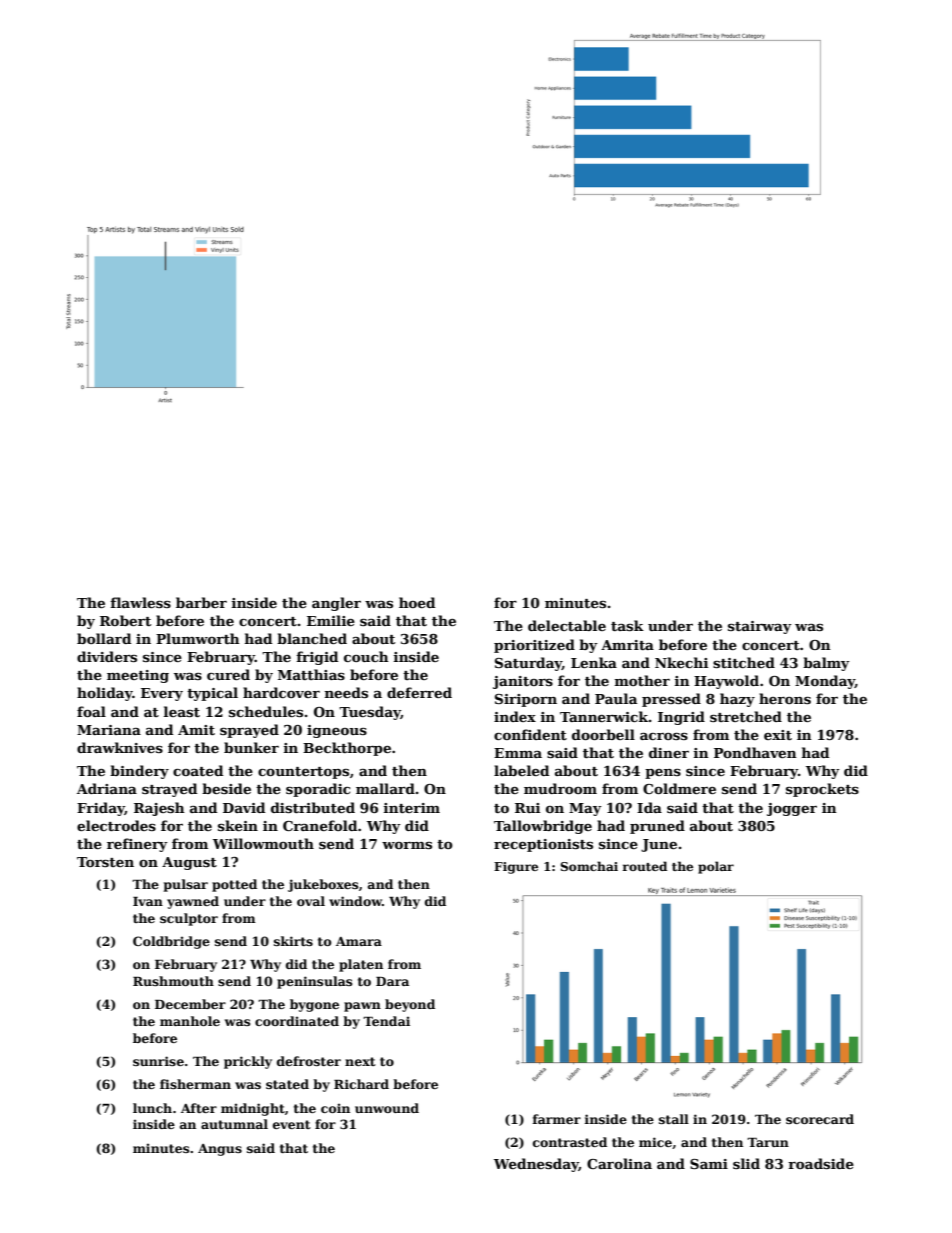 Image resolution: width=952 pixels, height=1233 pixels. What do you see at coordinates (392, 981) in the screenshot?
I see `Dara` at bounding box center [392, 981].
